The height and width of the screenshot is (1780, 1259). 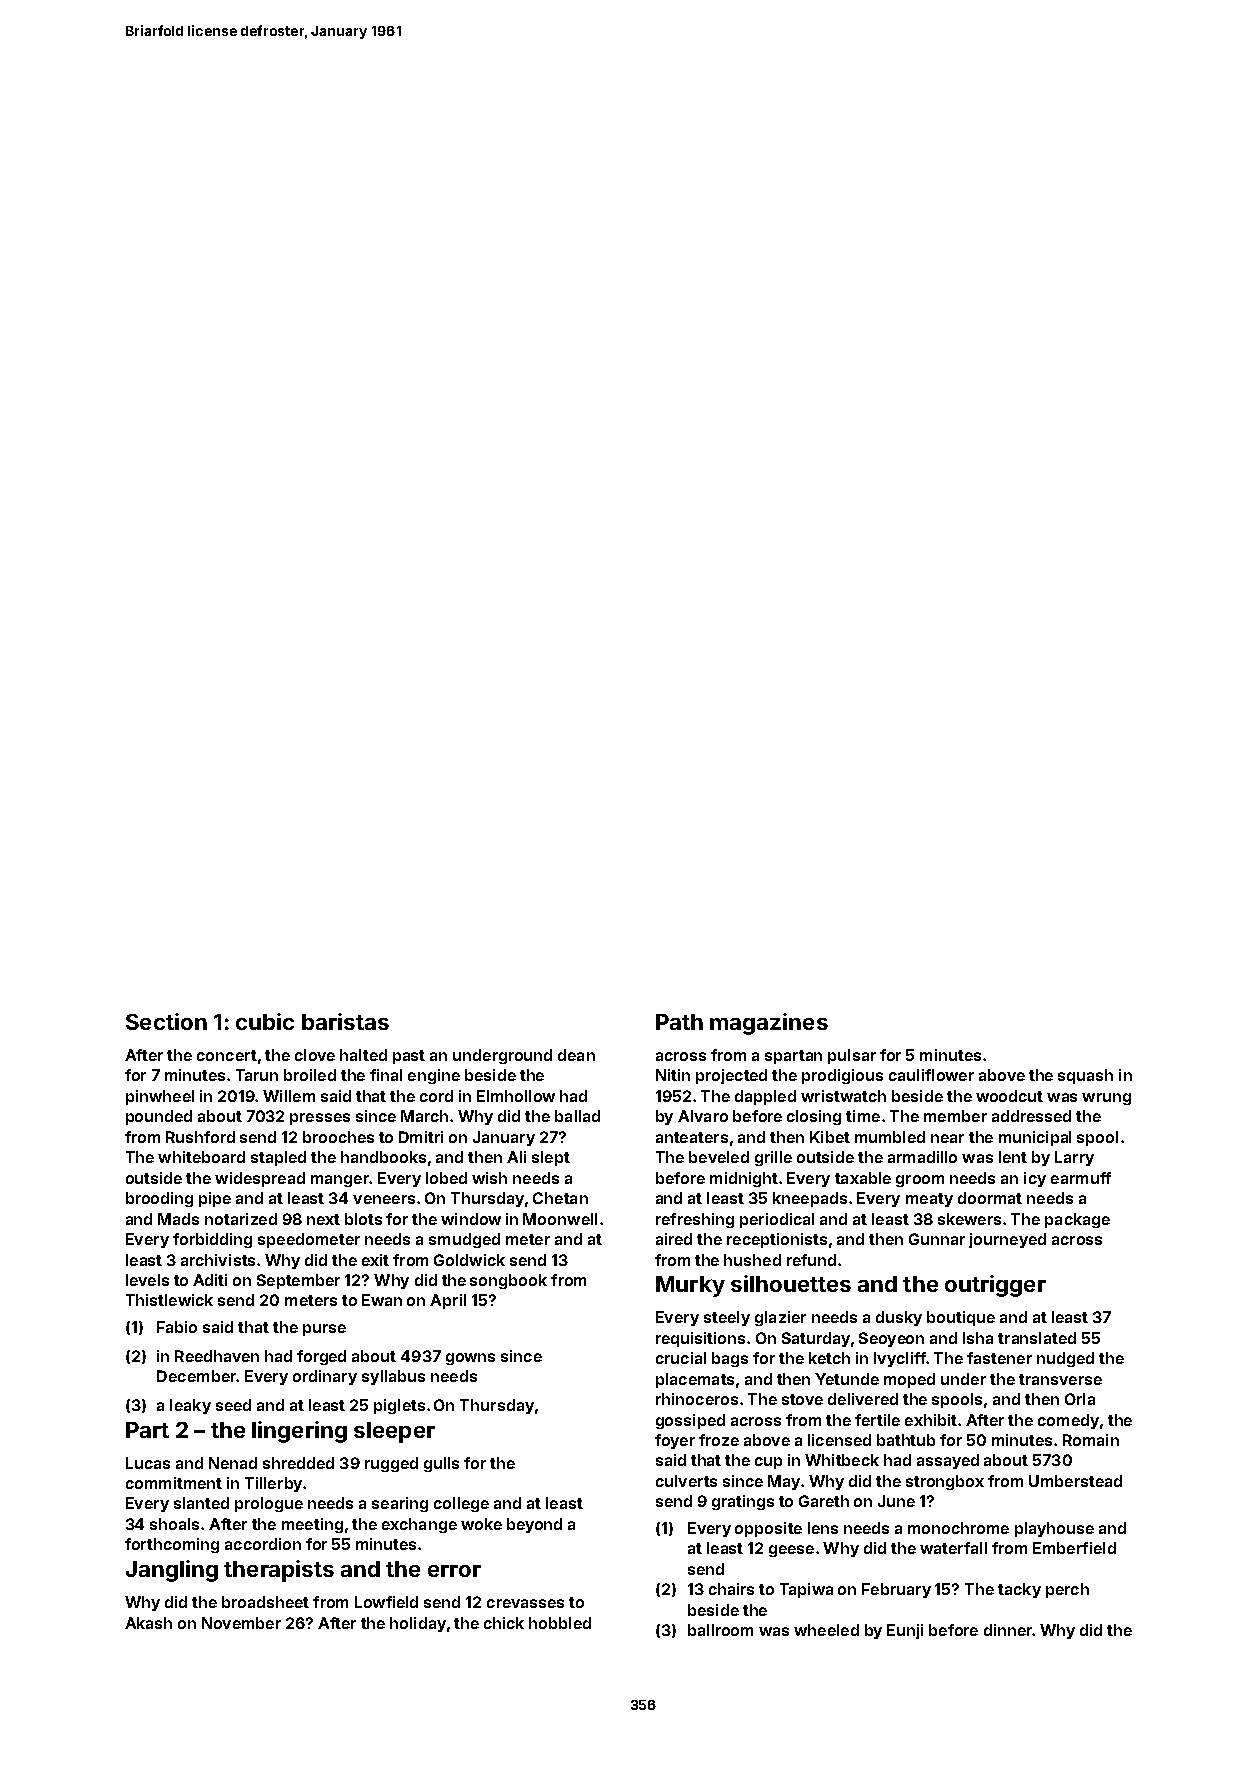 I want to click on Alvaro, so click(x=703, y=1116).
